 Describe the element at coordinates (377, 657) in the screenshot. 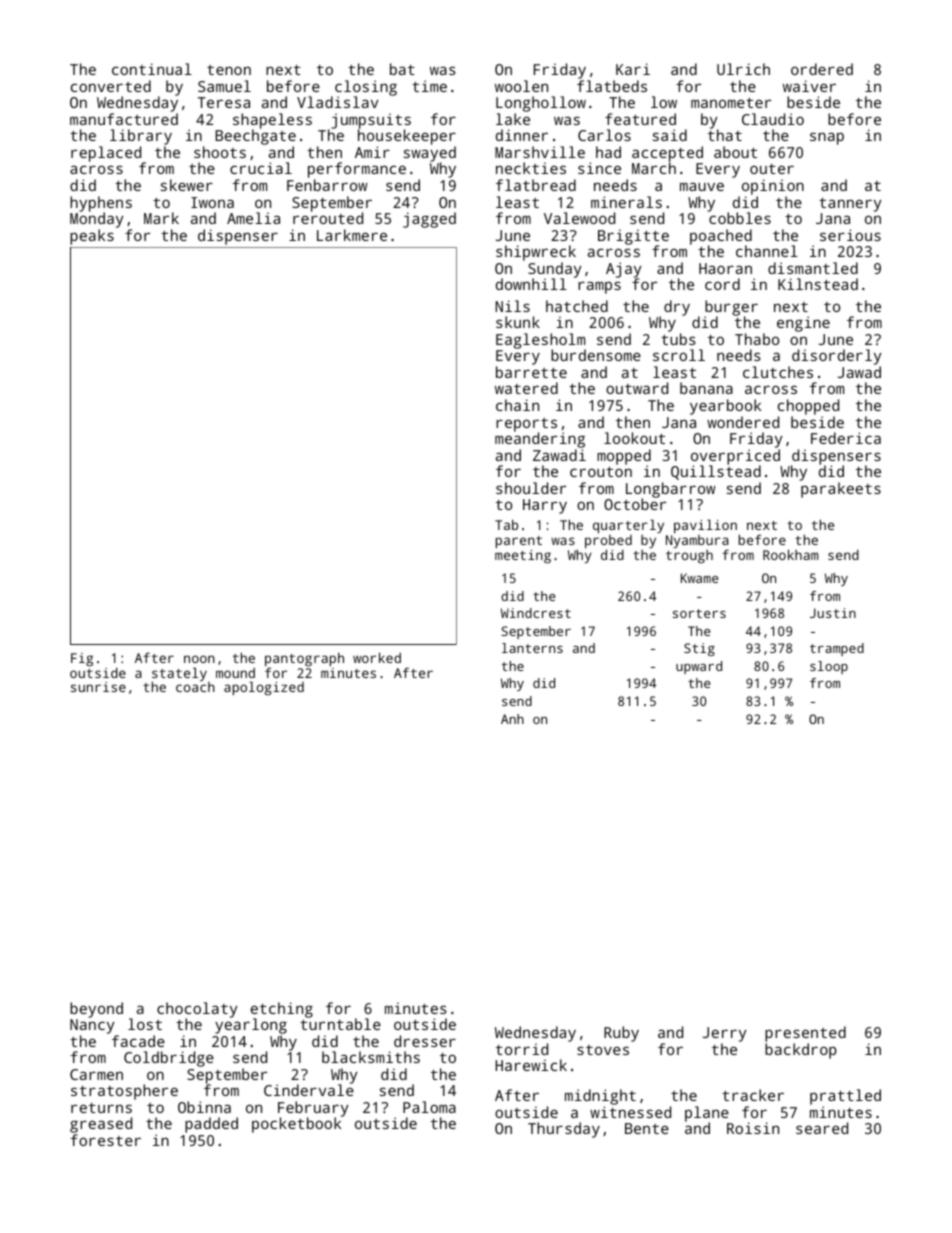

I see `worked` at that location.
